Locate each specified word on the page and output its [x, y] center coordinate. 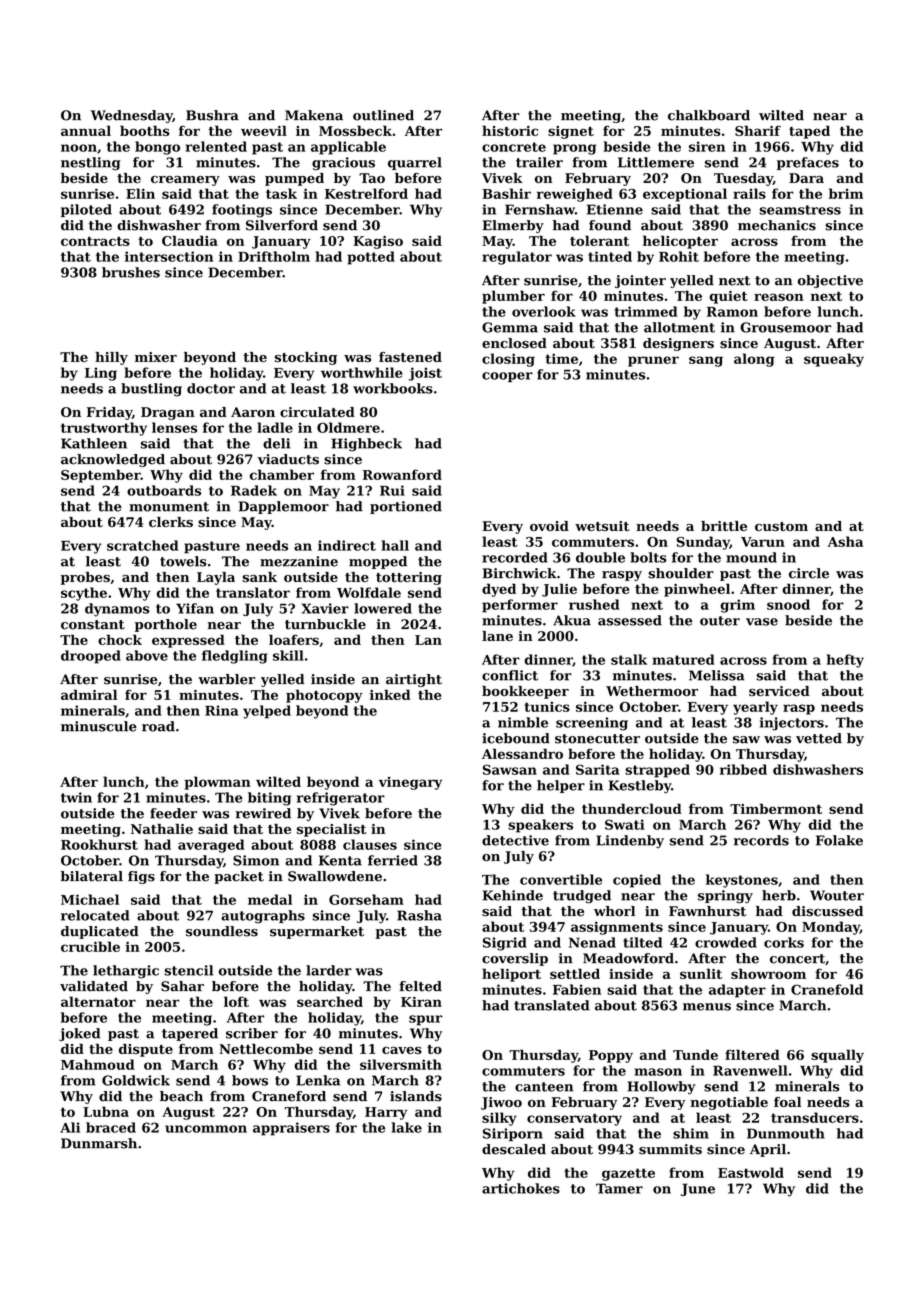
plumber [513, 297]
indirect [347, 545]
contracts [95, 241]
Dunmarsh [99, 1143]
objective [830, 281]
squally [837, 1056]
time [561, 358]
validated [94, 986]
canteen [544, 1087]
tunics [547, 706]
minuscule [99, 726]
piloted [86, 210]
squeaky [834, 360]
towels [183, 561]
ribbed [743, 769]
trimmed [645, 311]
